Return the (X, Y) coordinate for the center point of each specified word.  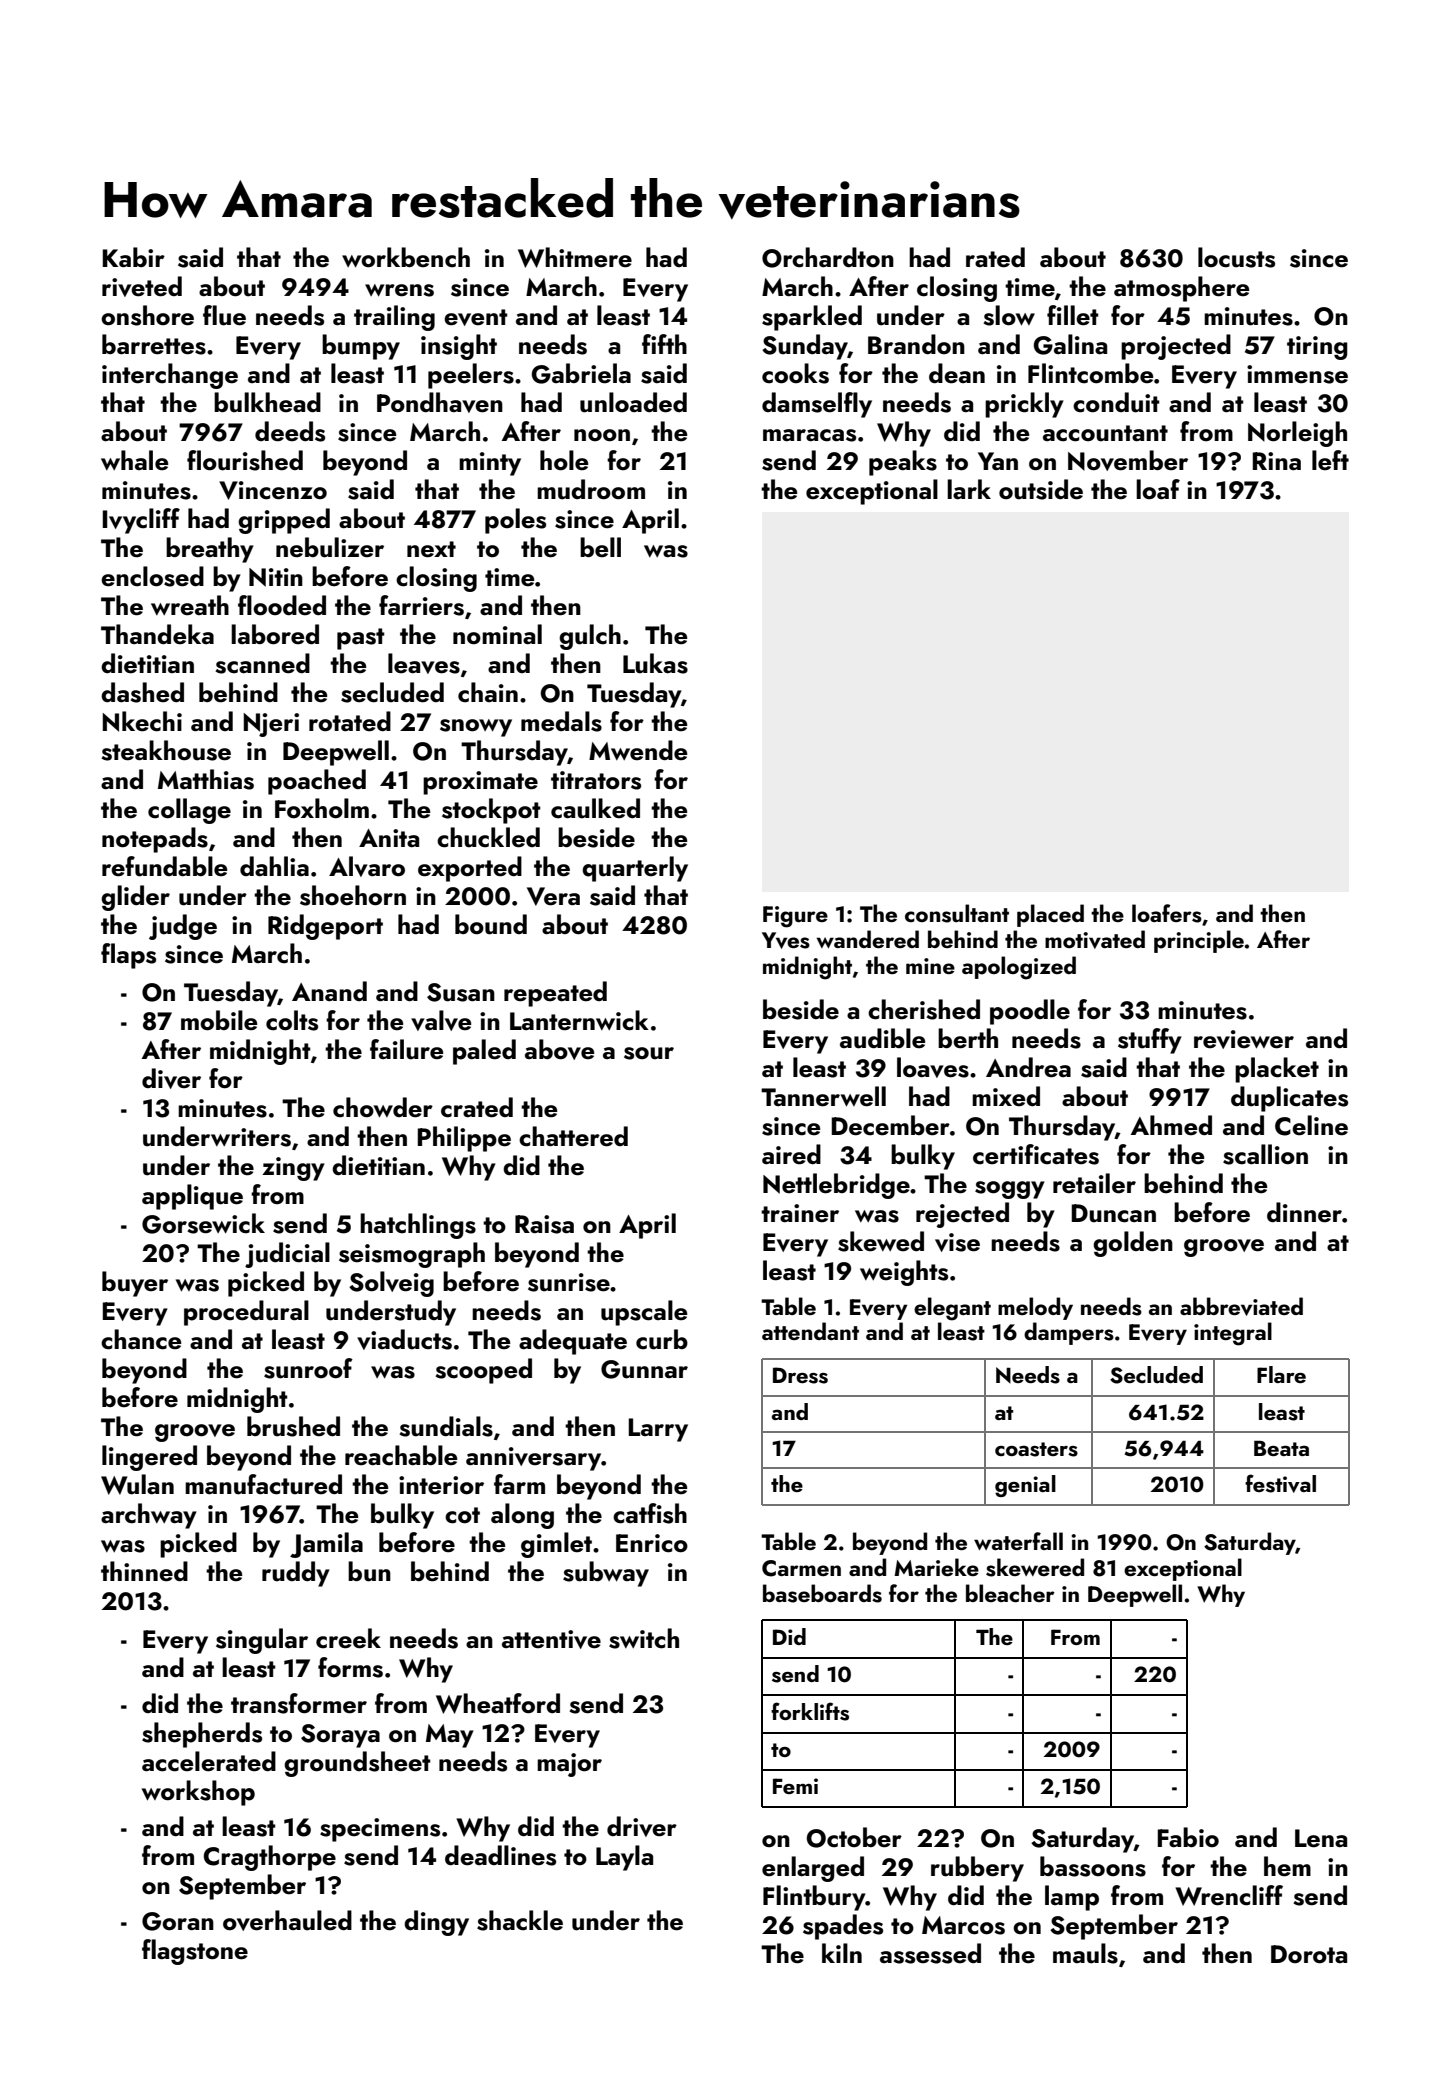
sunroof (308, 1368)
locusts (1236, 257)
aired (791, 1154)
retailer (1094, 1183)
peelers (471, 376)
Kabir (133, 257)
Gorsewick (203, 1223)
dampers (1069, 1333)
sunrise (569, 1282)
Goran (178, 1921)
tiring (1317, 348)
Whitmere (575, 257)
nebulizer (330, 547)
